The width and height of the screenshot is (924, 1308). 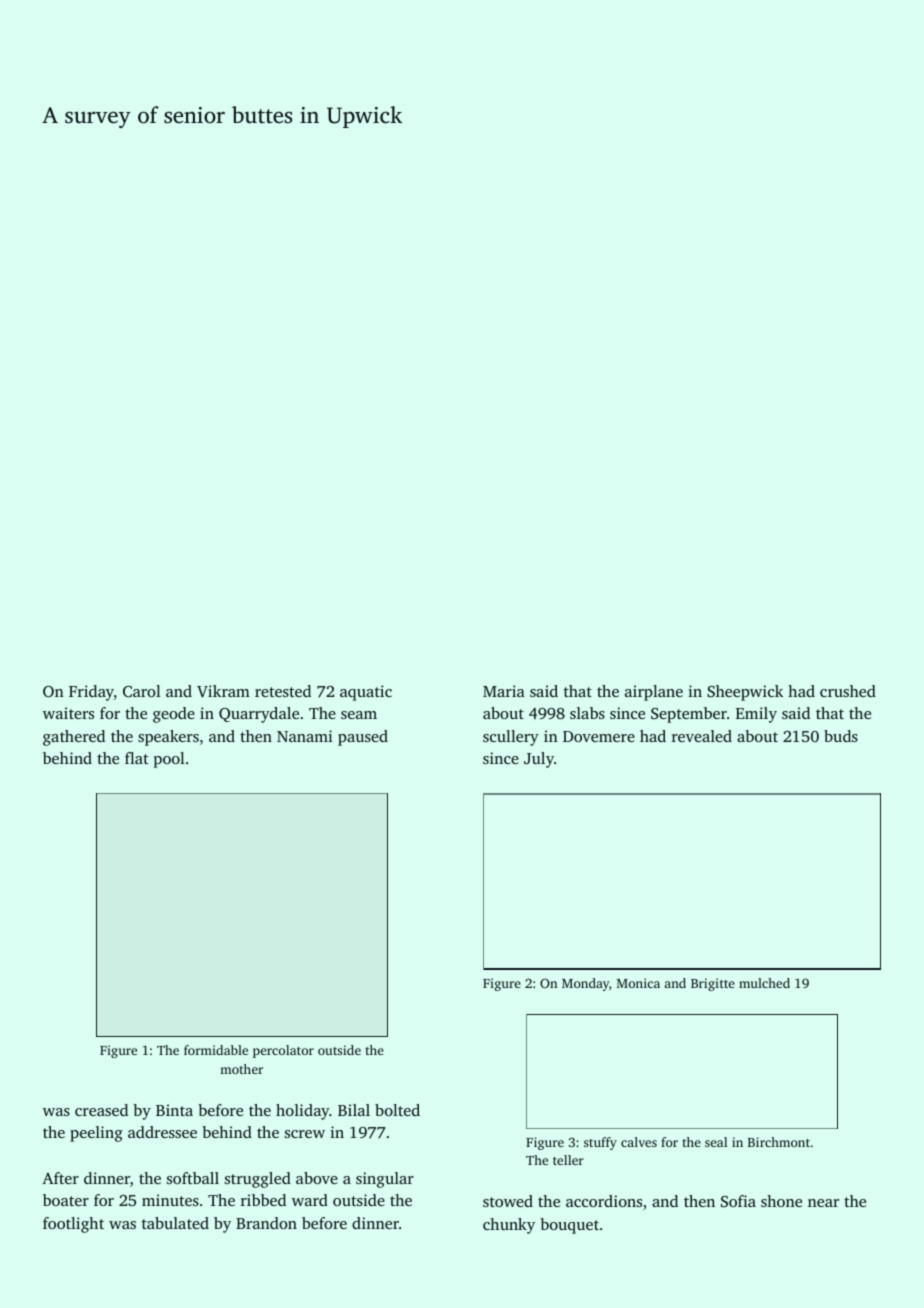 What do you see at coordinates (60, 1178) in the screenshot?
I see `After` at bounding box center [60, 1178].
